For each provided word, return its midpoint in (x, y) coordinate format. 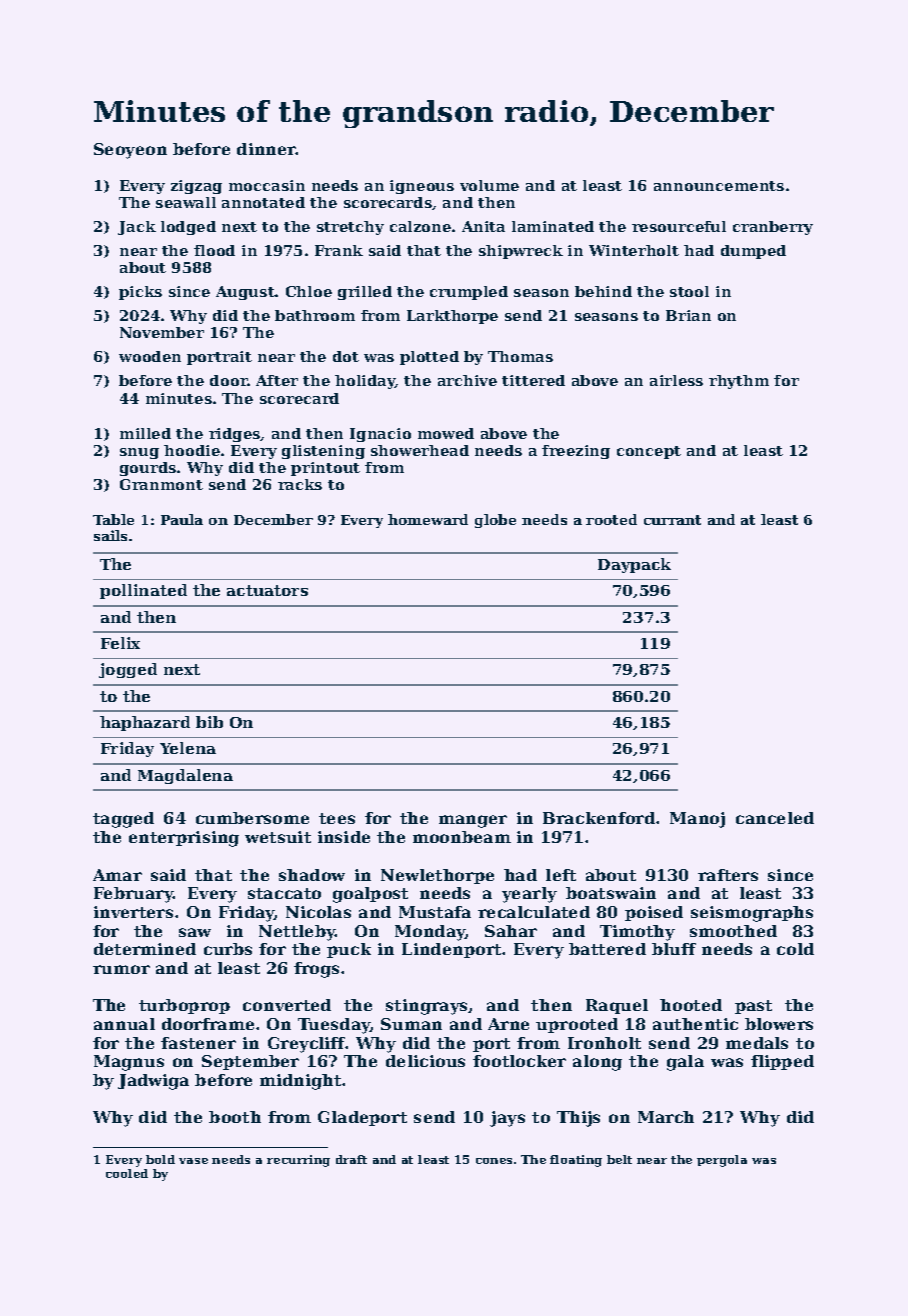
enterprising (184, 839)
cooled (127, 1173)
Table (113, 519)
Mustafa (435, 912)
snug (139, 453)
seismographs (752, 914)
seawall (186, 202)
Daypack (634, 565)
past (753, 1007)
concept (649, 452)
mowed (446, 433)
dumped (753, 252)
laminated (553, 226)
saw (195, 932)
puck (349, 950)
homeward (428, 519)
